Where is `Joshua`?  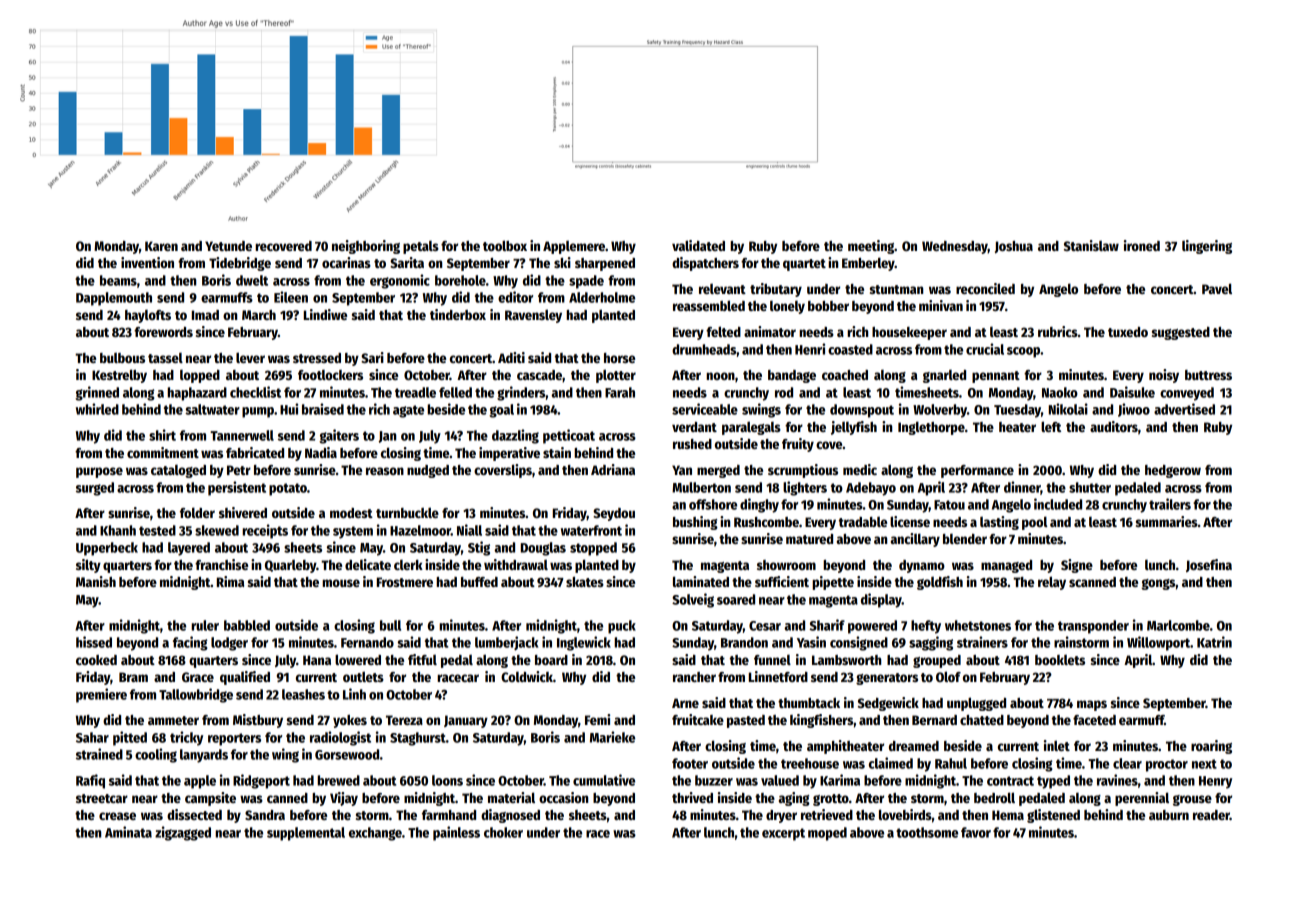 Joshua is located at coordinates (1014, 247).
